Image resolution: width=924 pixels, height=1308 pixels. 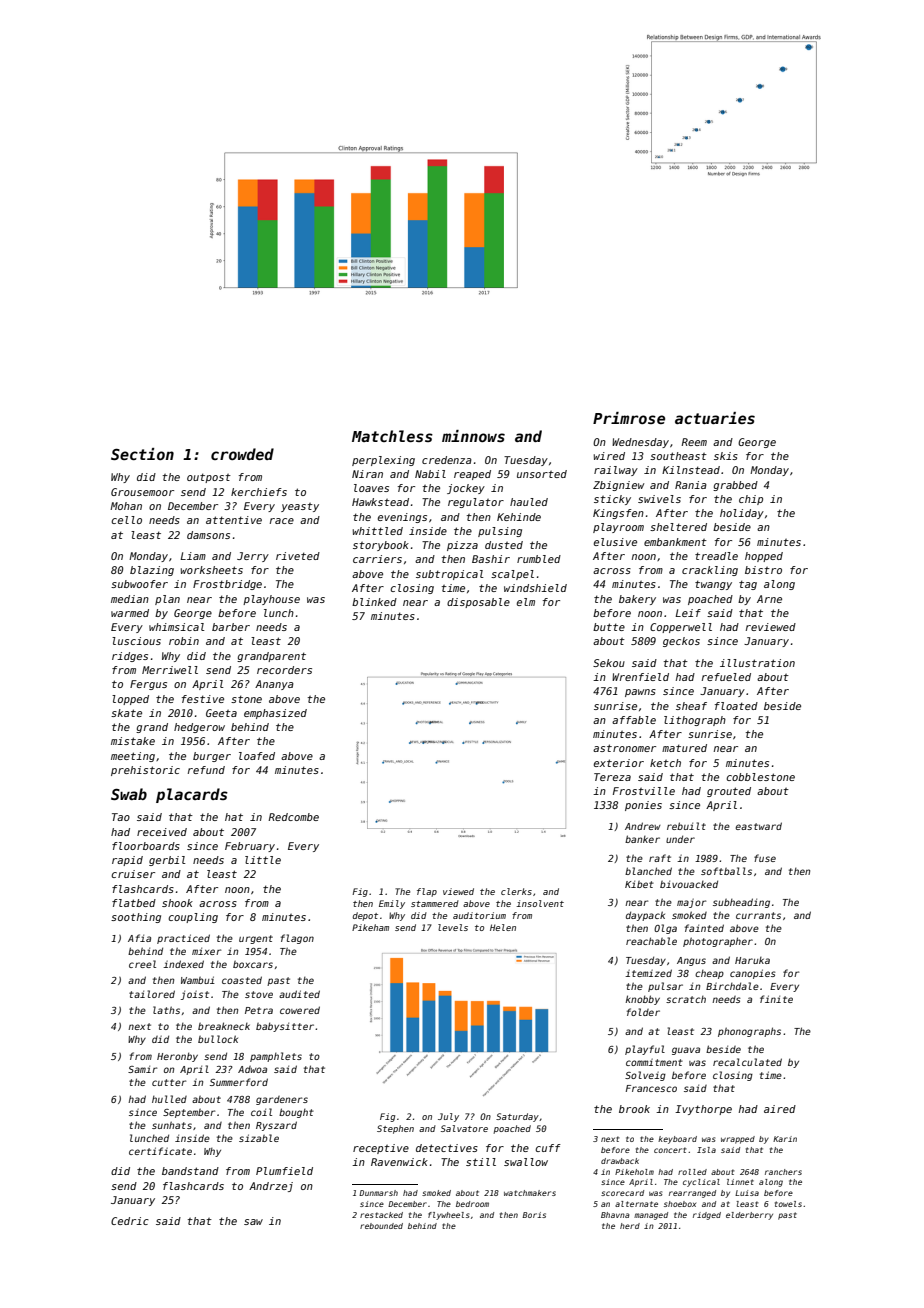 I want to click on Haruka, so click(x=752, y=960).
